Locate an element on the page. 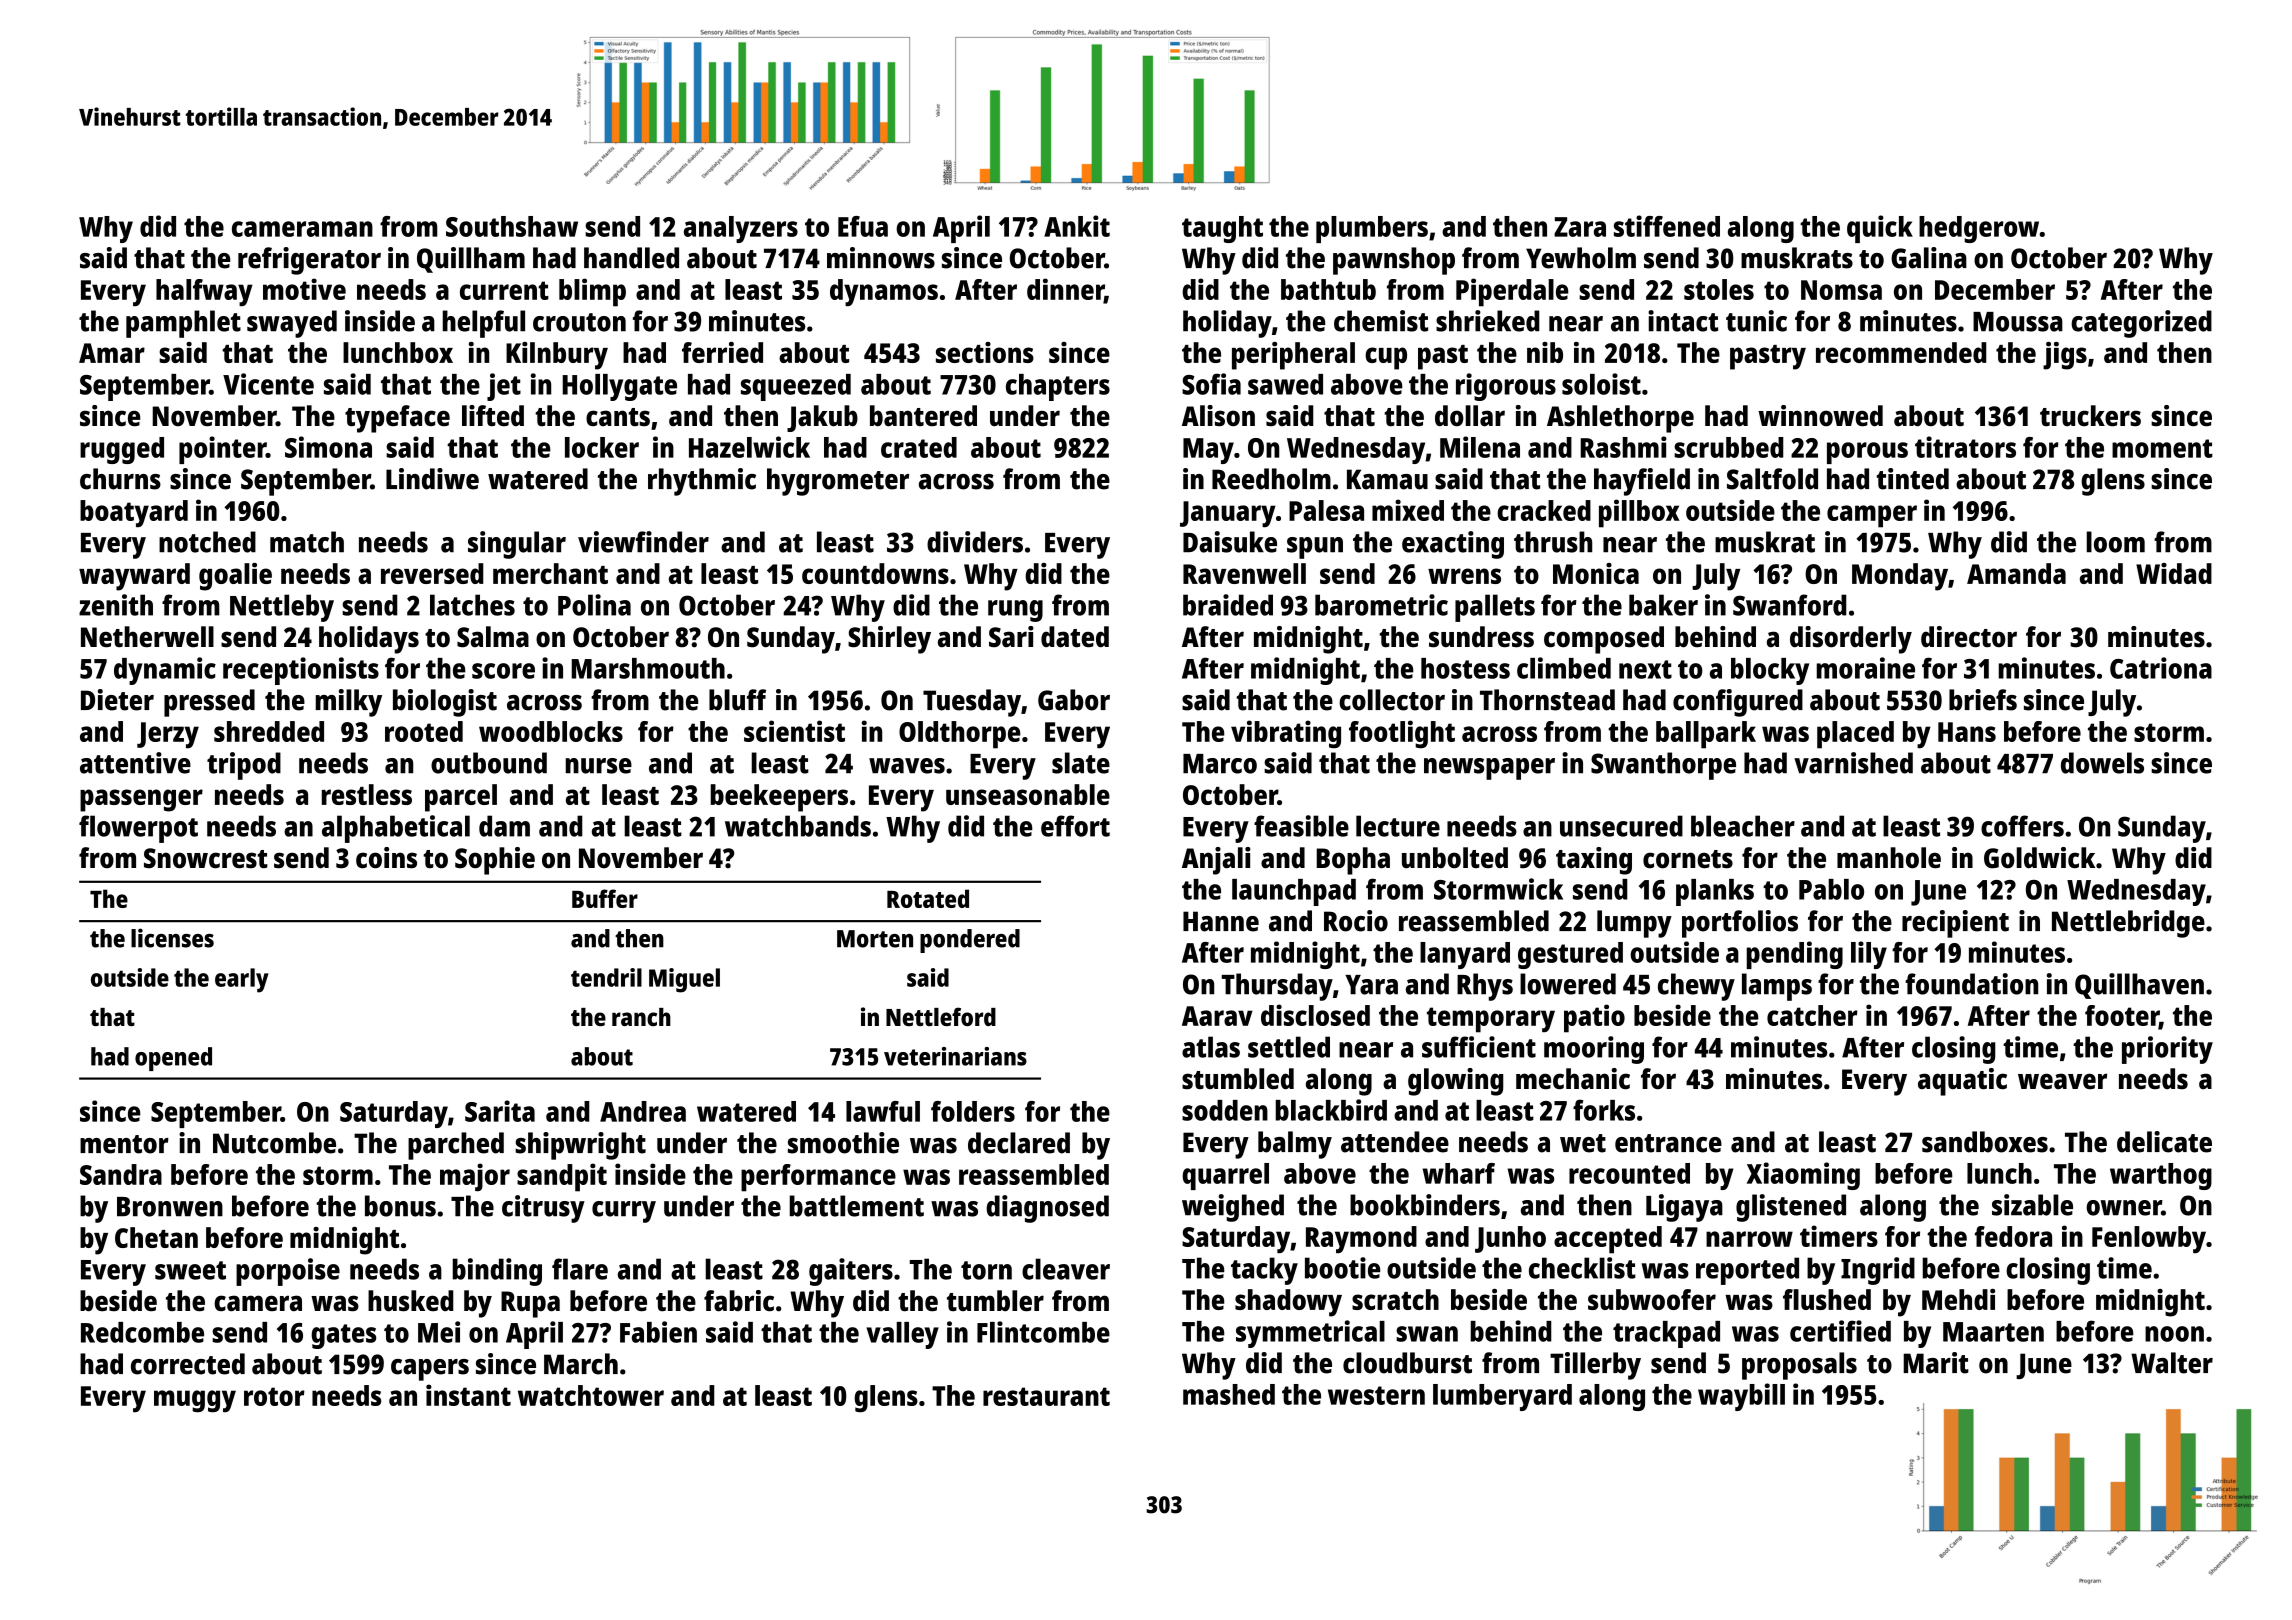  muggy is located at coordinates (195, 1401).
